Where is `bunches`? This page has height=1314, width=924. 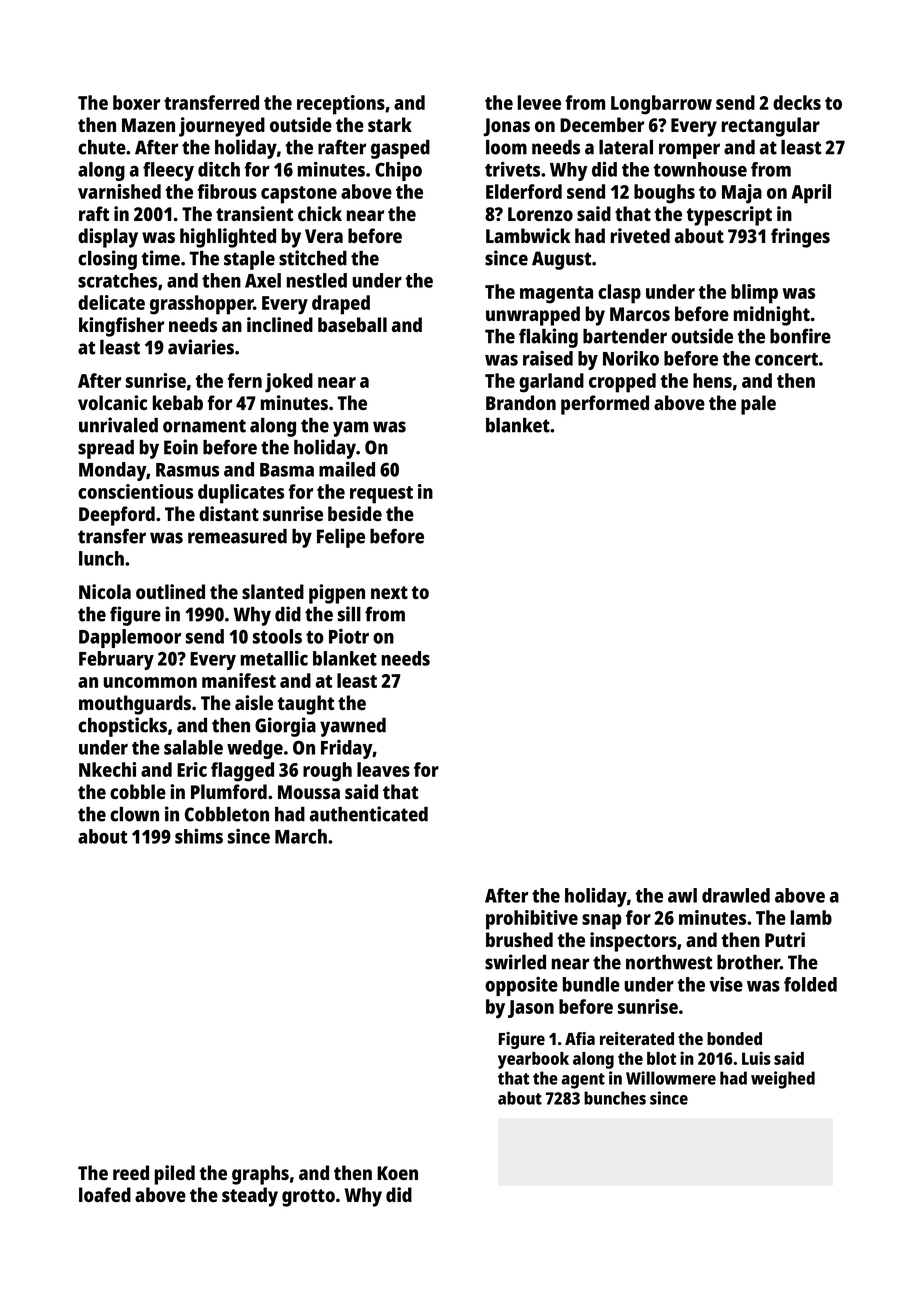 bunches is located at coordinates (615, 1098).
